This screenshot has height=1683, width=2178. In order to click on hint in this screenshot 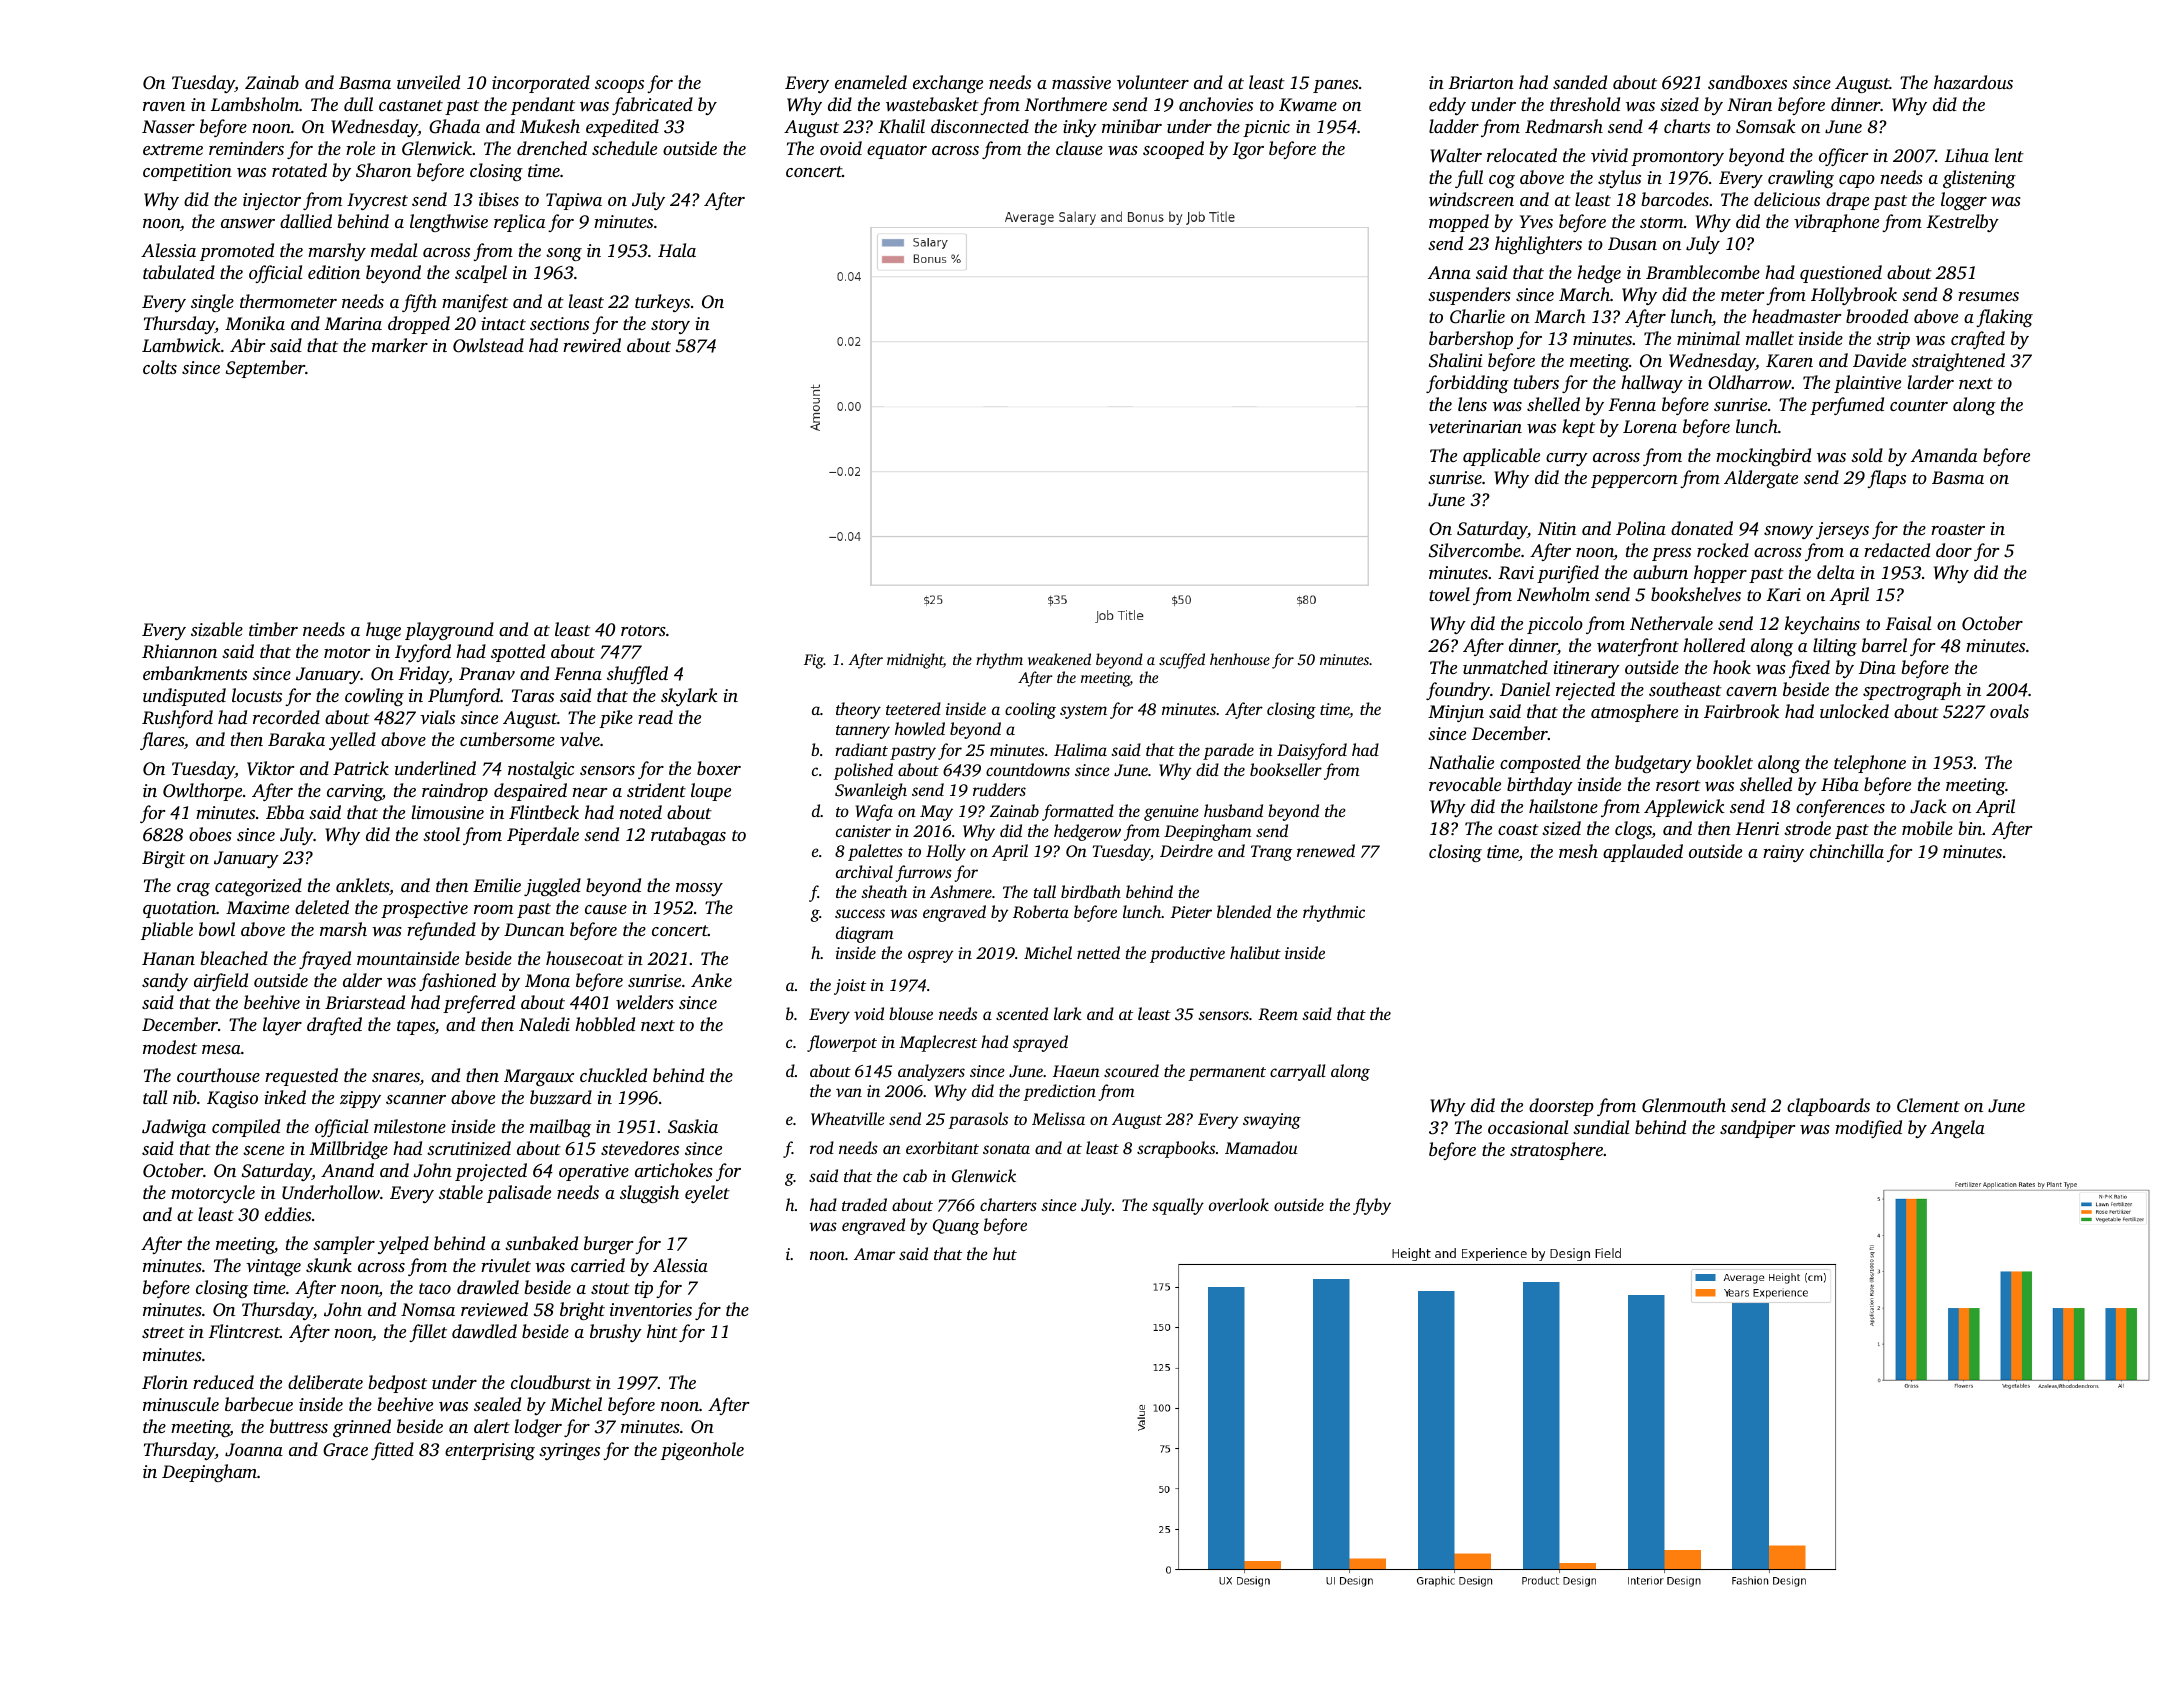, I will do `click(662, 1331)`.
